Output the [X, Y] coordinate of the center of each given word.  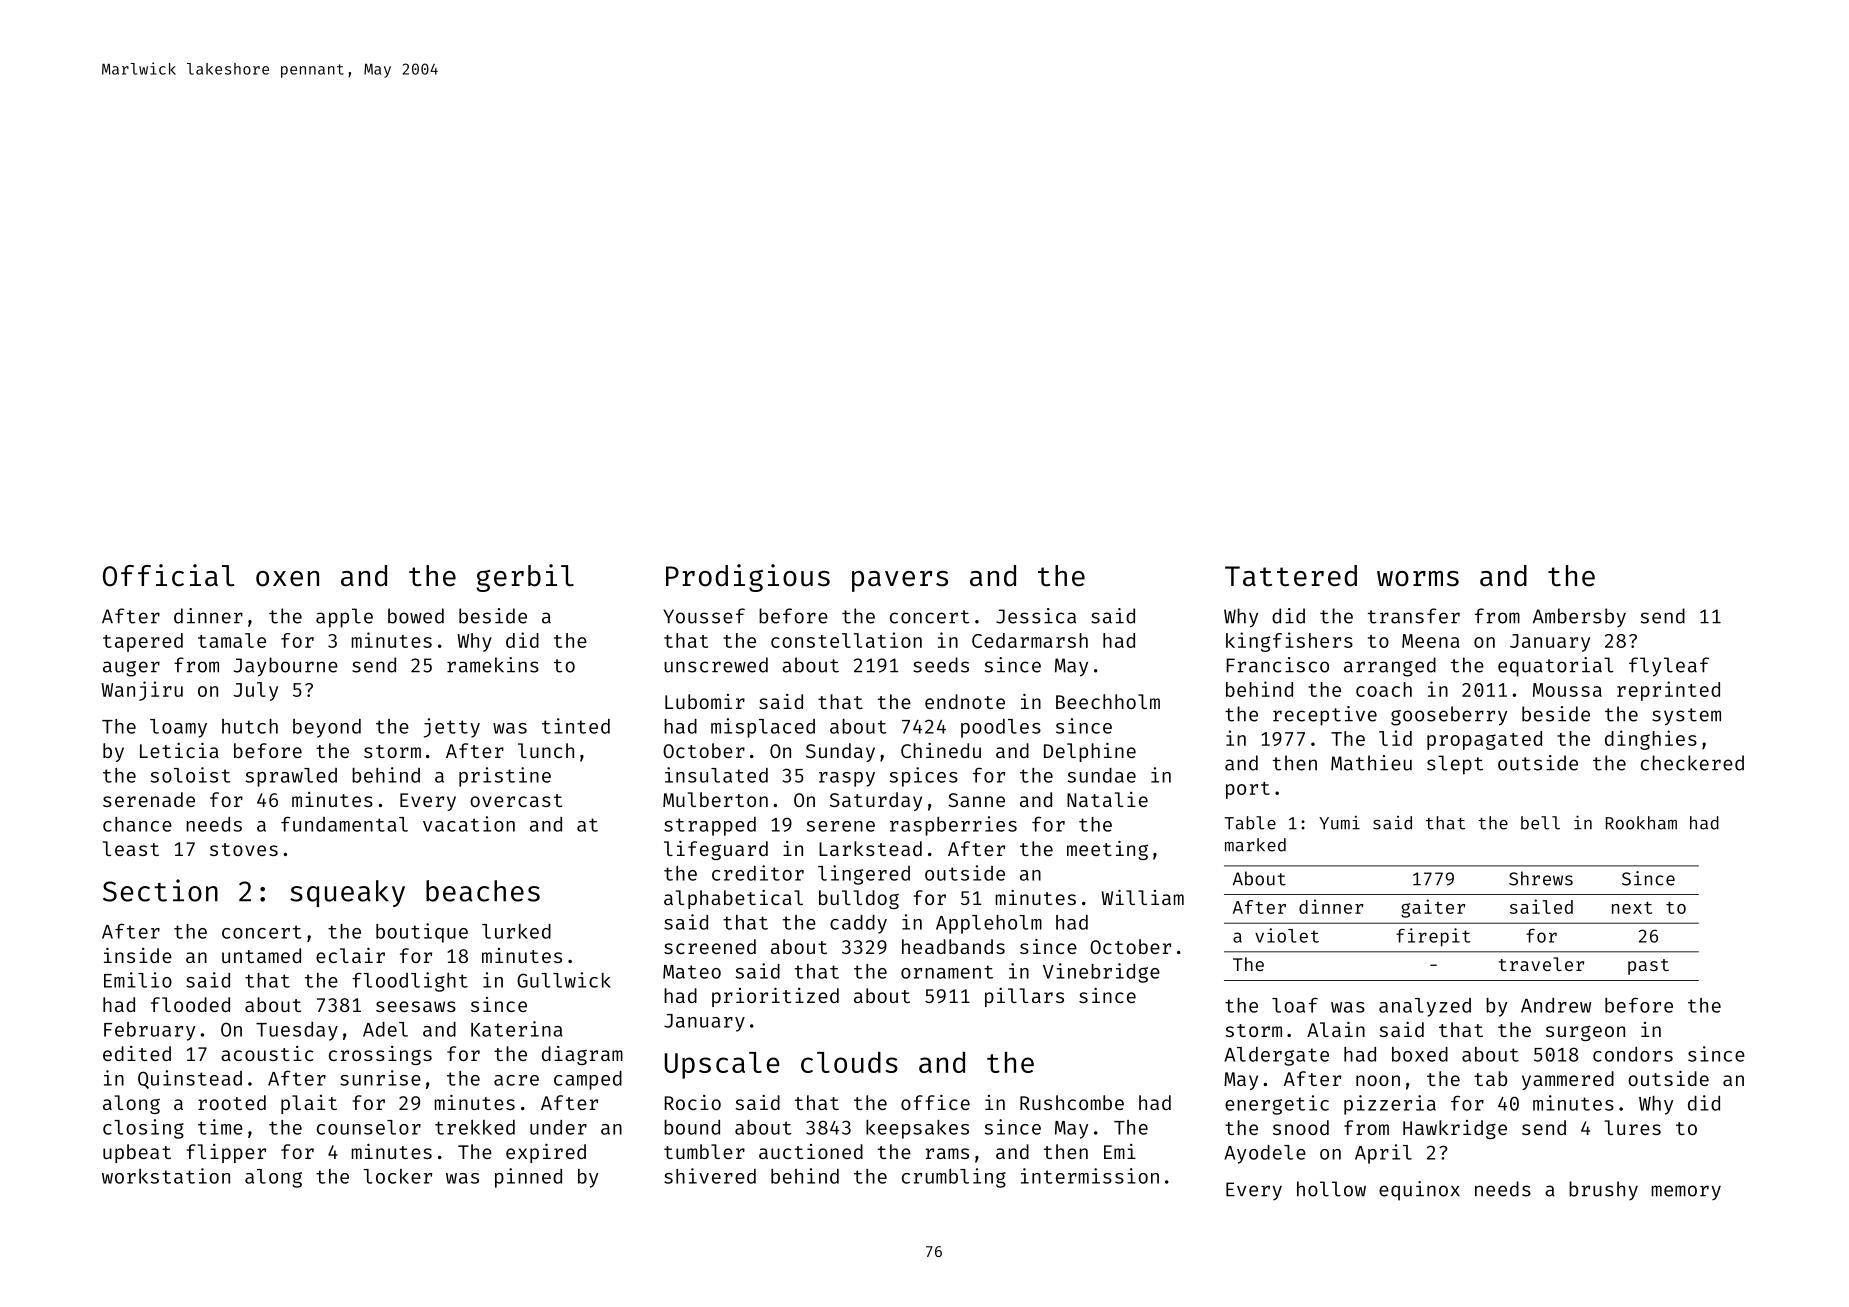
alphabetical [733, 899]
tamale [232, 640]
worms [1418, 579]
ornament [947, 972]
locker [397, 1176]
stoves [244, 849]
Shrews [1541, 878]
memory [1686, 1192]
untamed [261, 955]
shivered [710, 1176]
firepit [1433, 937]
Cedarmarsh [1030, 640]
